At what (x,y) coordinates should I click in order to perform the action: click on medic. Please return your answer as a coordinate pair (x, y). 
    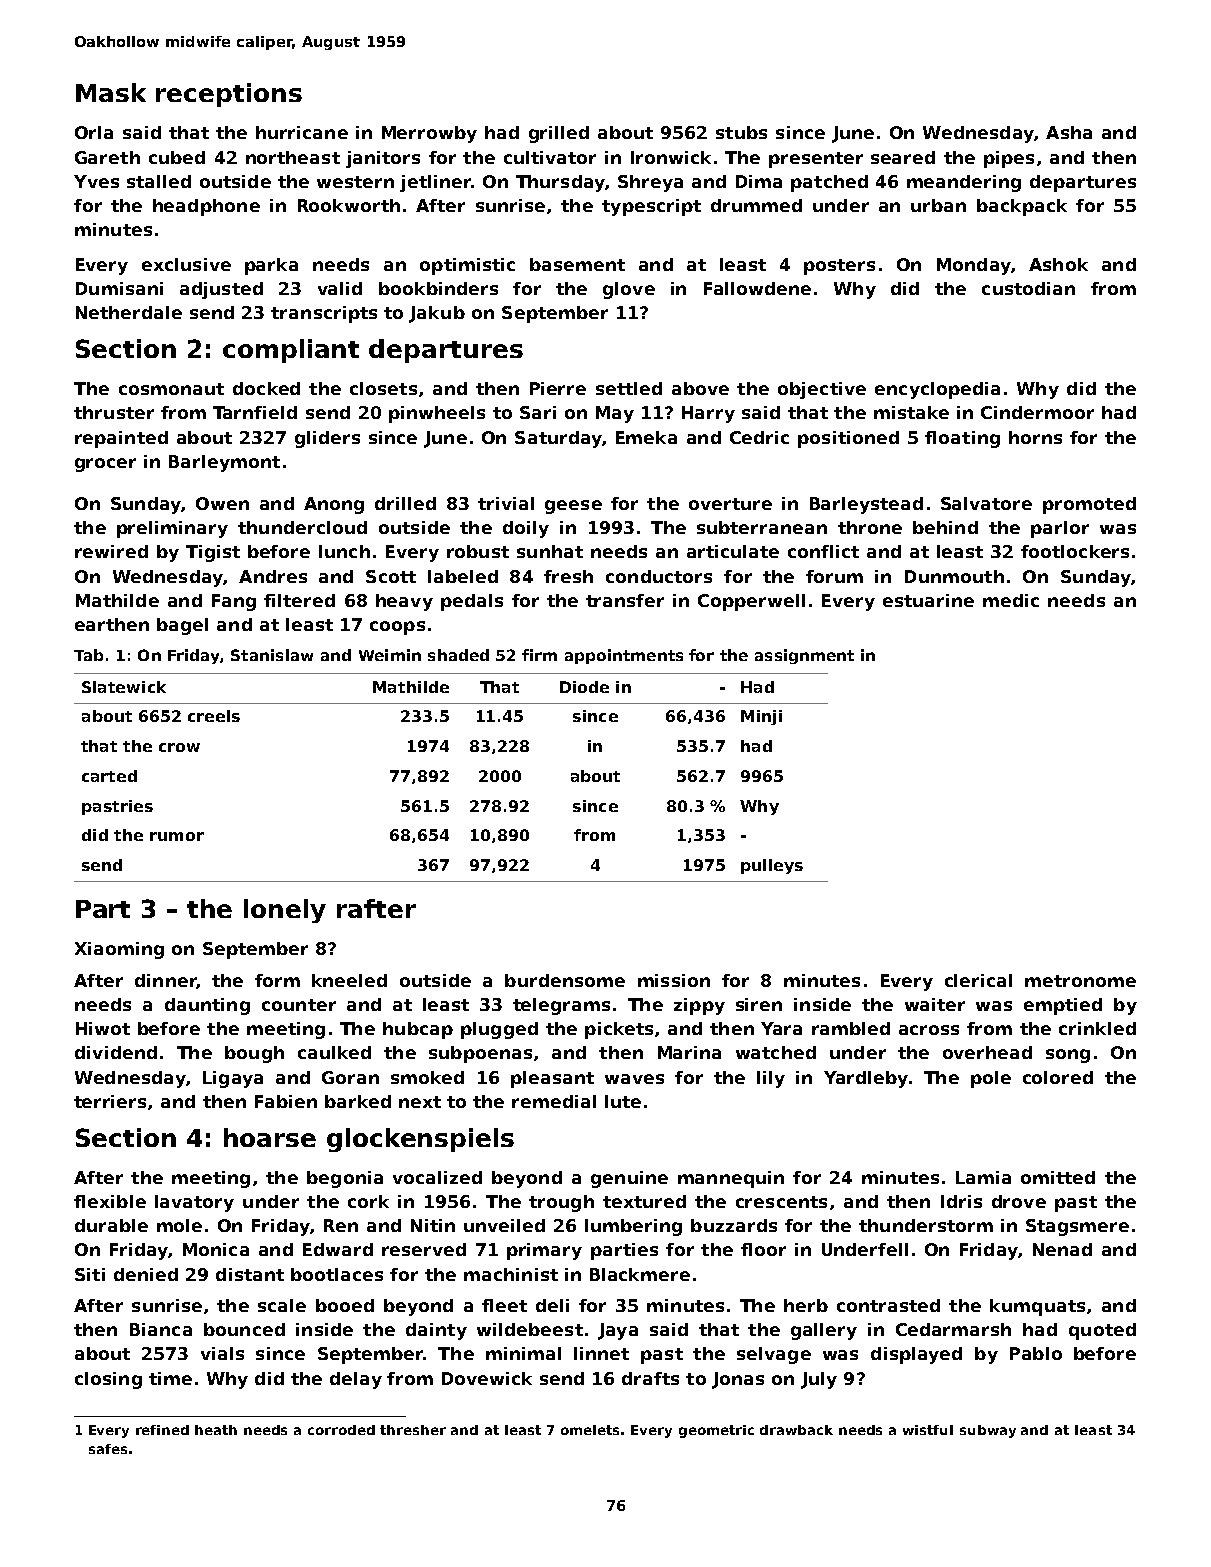
    Looking at the image, I should click on (1011, 600).
